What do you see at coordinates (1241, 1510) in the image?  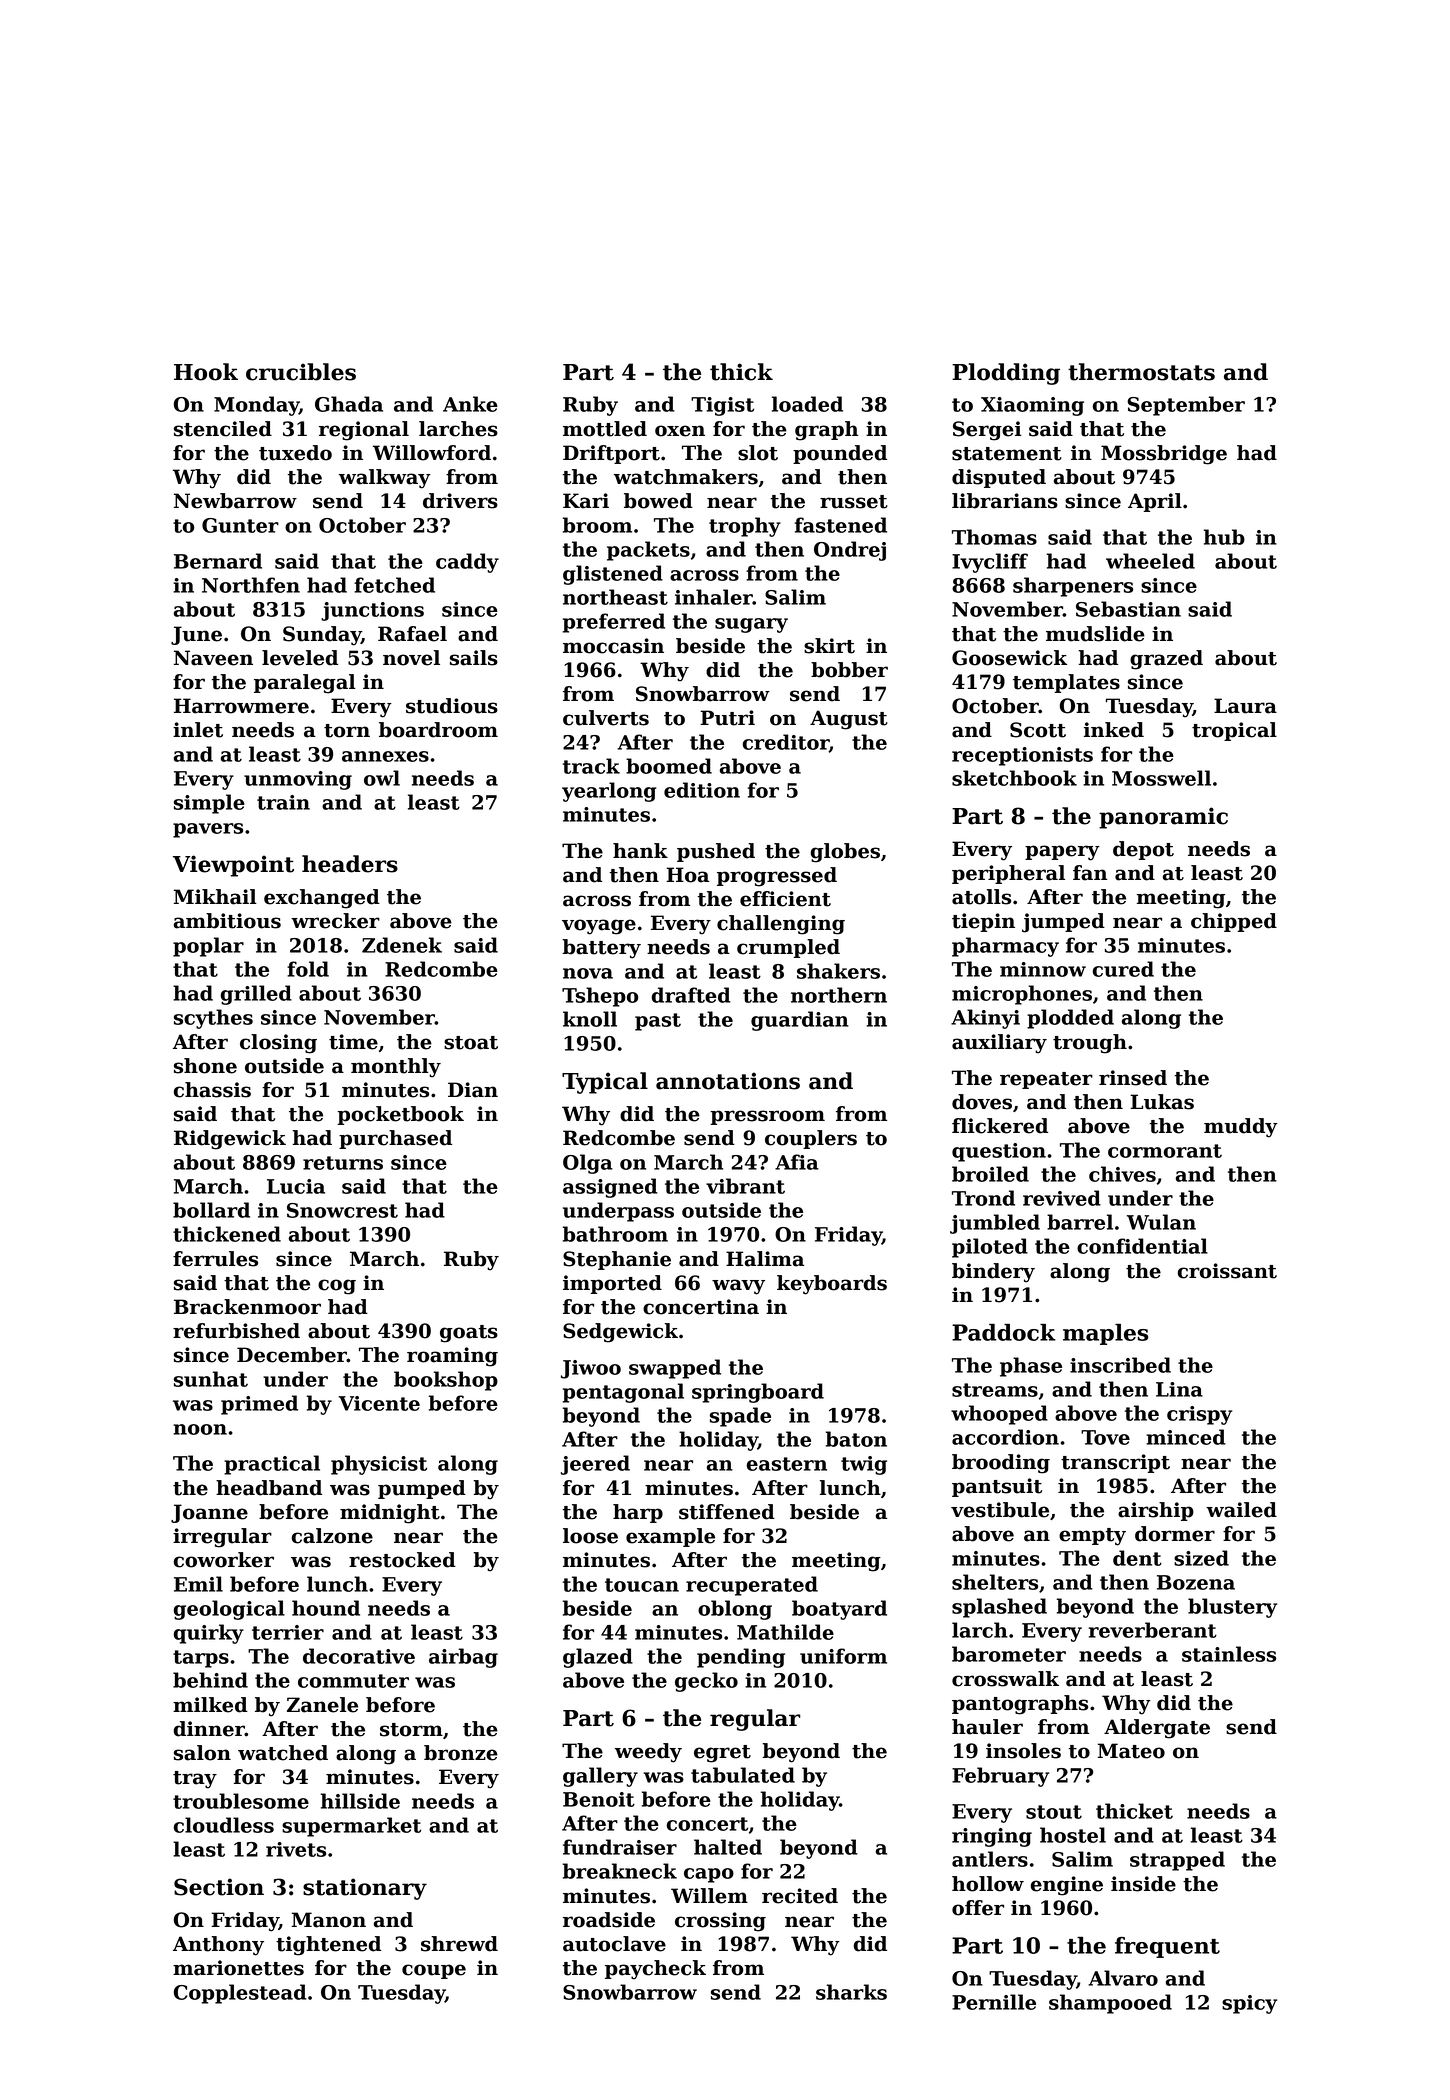 I see `wailed` at bounding box center [1241, 1510].
